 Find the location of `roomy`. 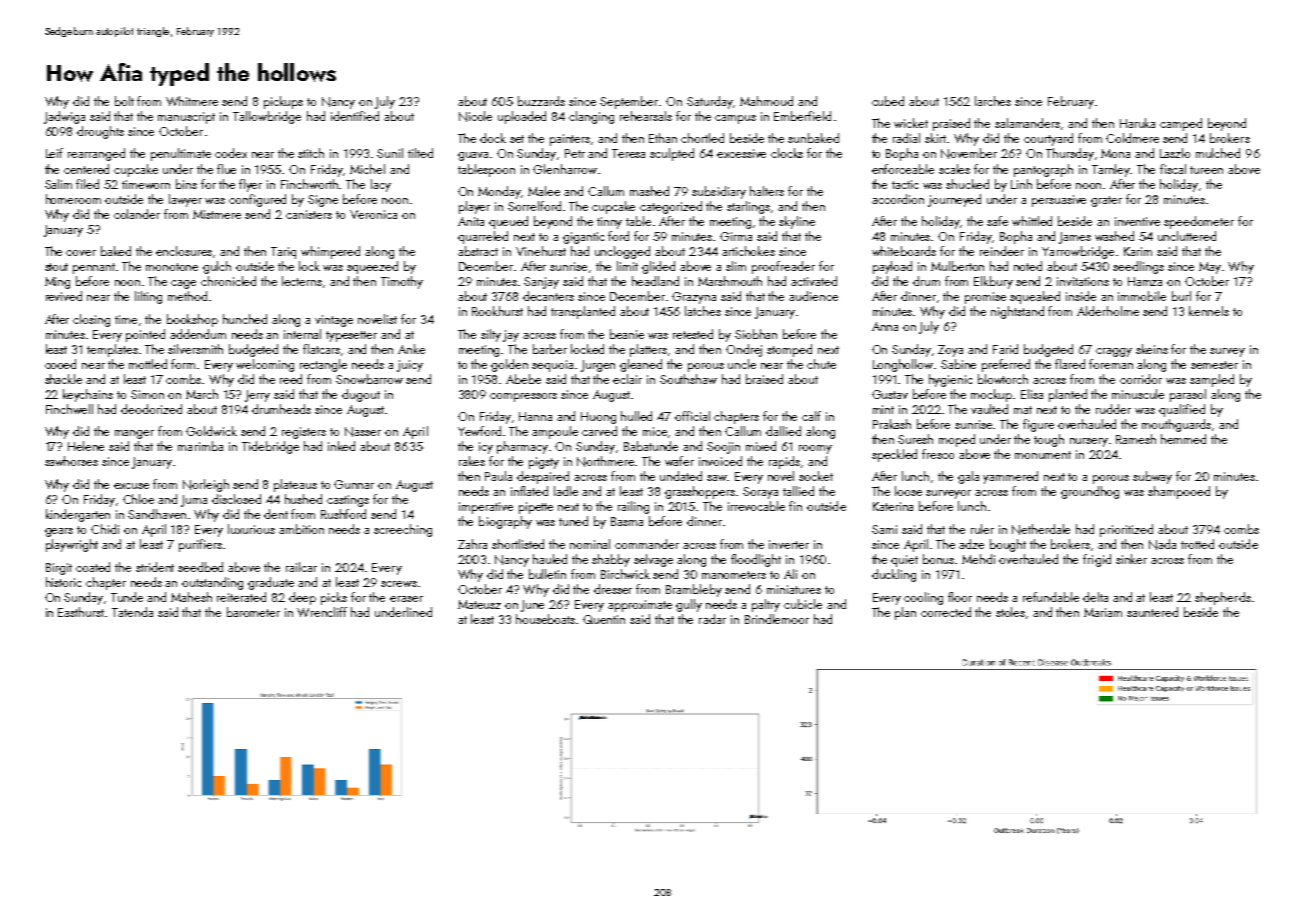

roomy is located at coordinates (815, 449).
